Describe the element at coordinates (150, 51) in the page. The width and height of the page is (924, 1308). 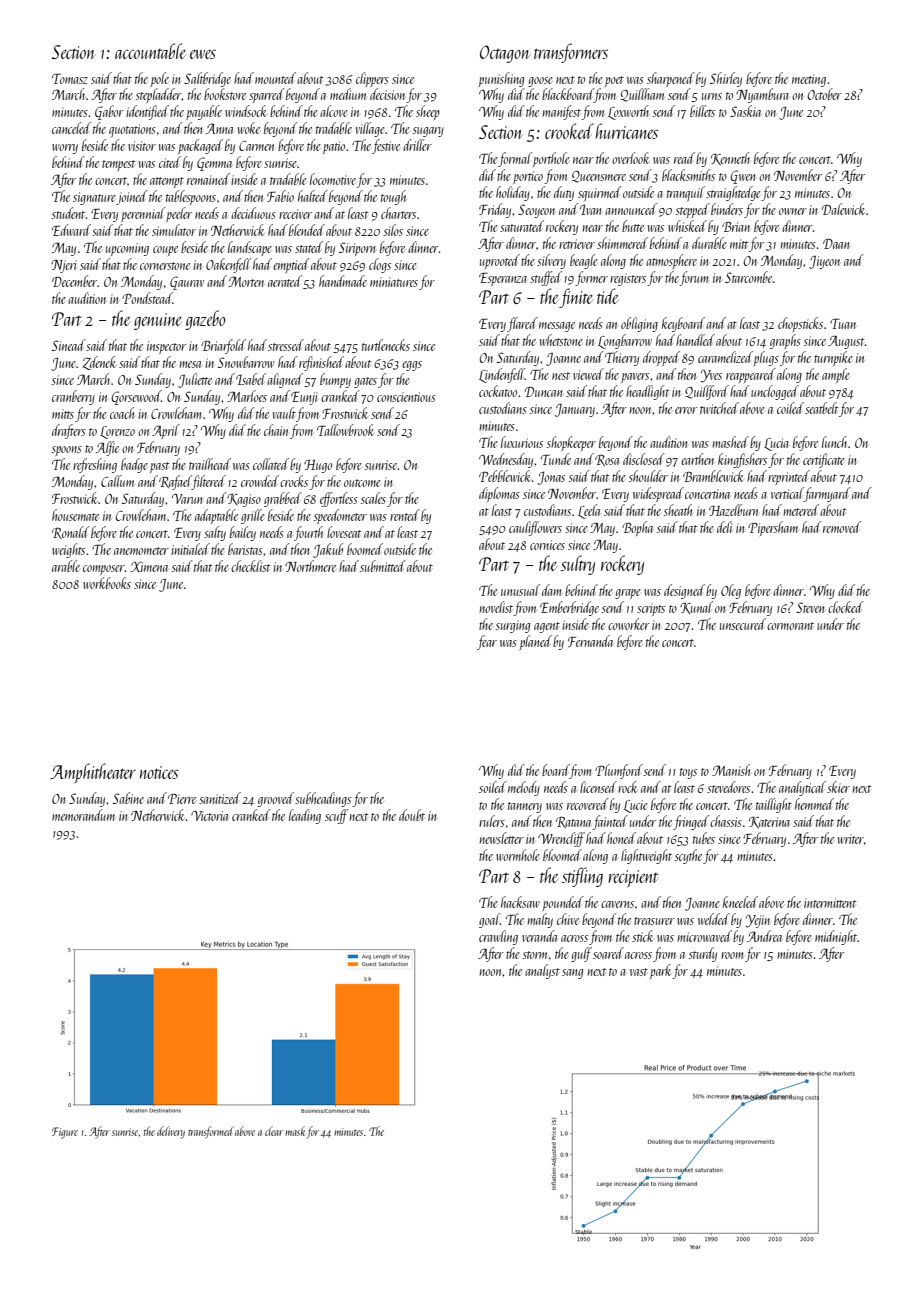
I see `accountable` at that location.
